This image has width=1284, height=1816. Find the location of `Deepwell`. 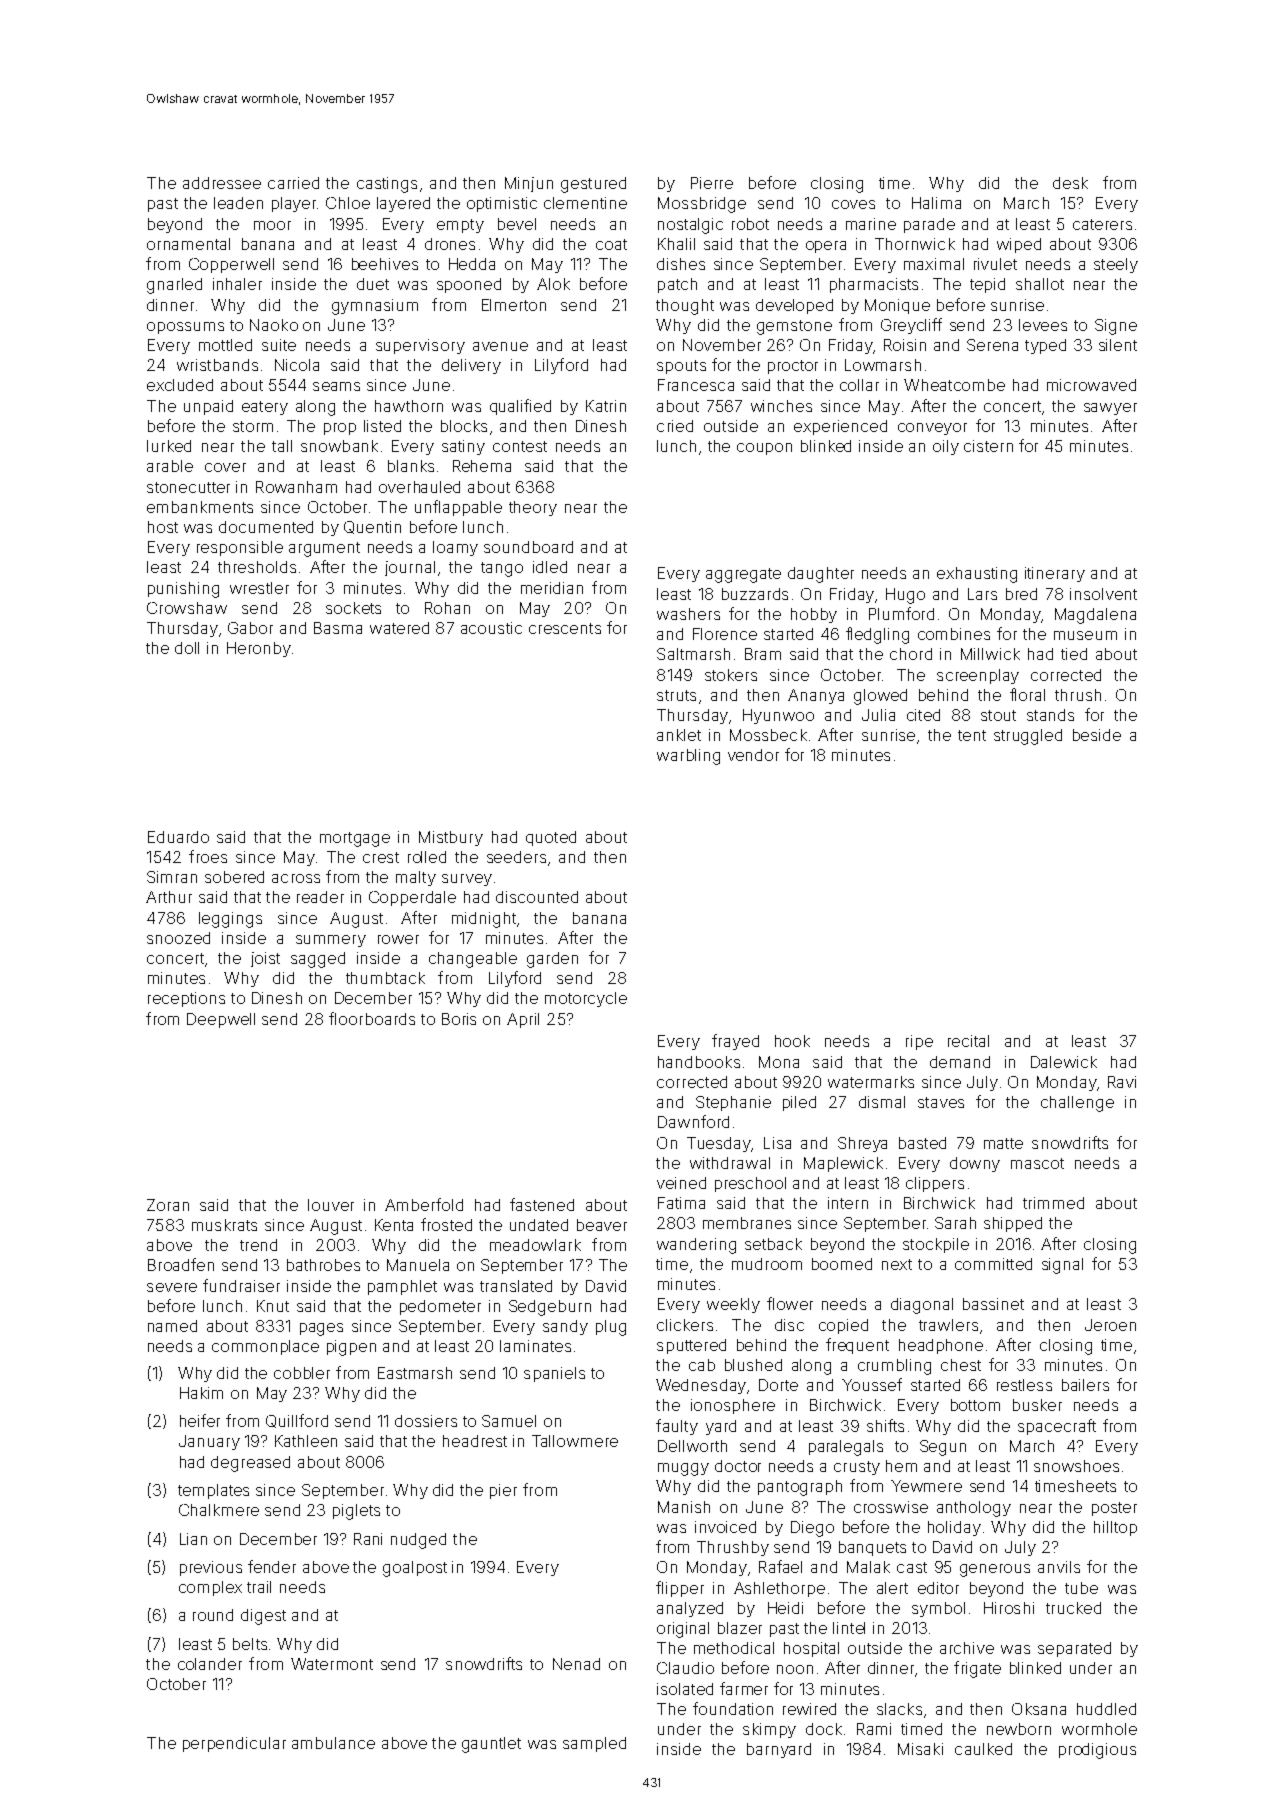

Deepwell is located at coordinates (221, 1020).
